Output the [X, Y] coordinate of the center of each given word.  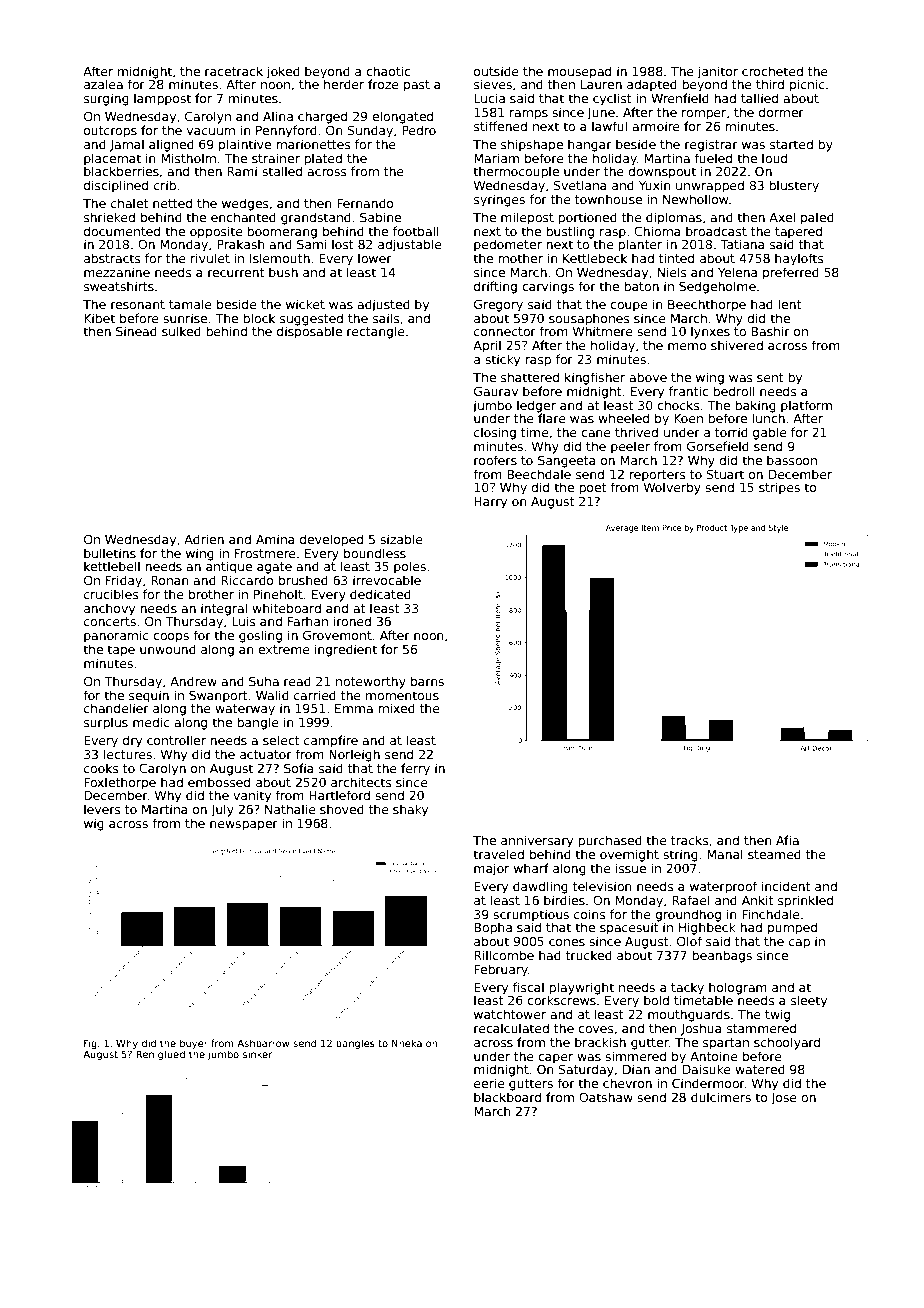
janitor [718, 72]
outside [496, 71]
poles [410, 567]
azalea [103, 84]
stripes [779, 488]
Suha [264, 681]
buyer [194, 1044]
